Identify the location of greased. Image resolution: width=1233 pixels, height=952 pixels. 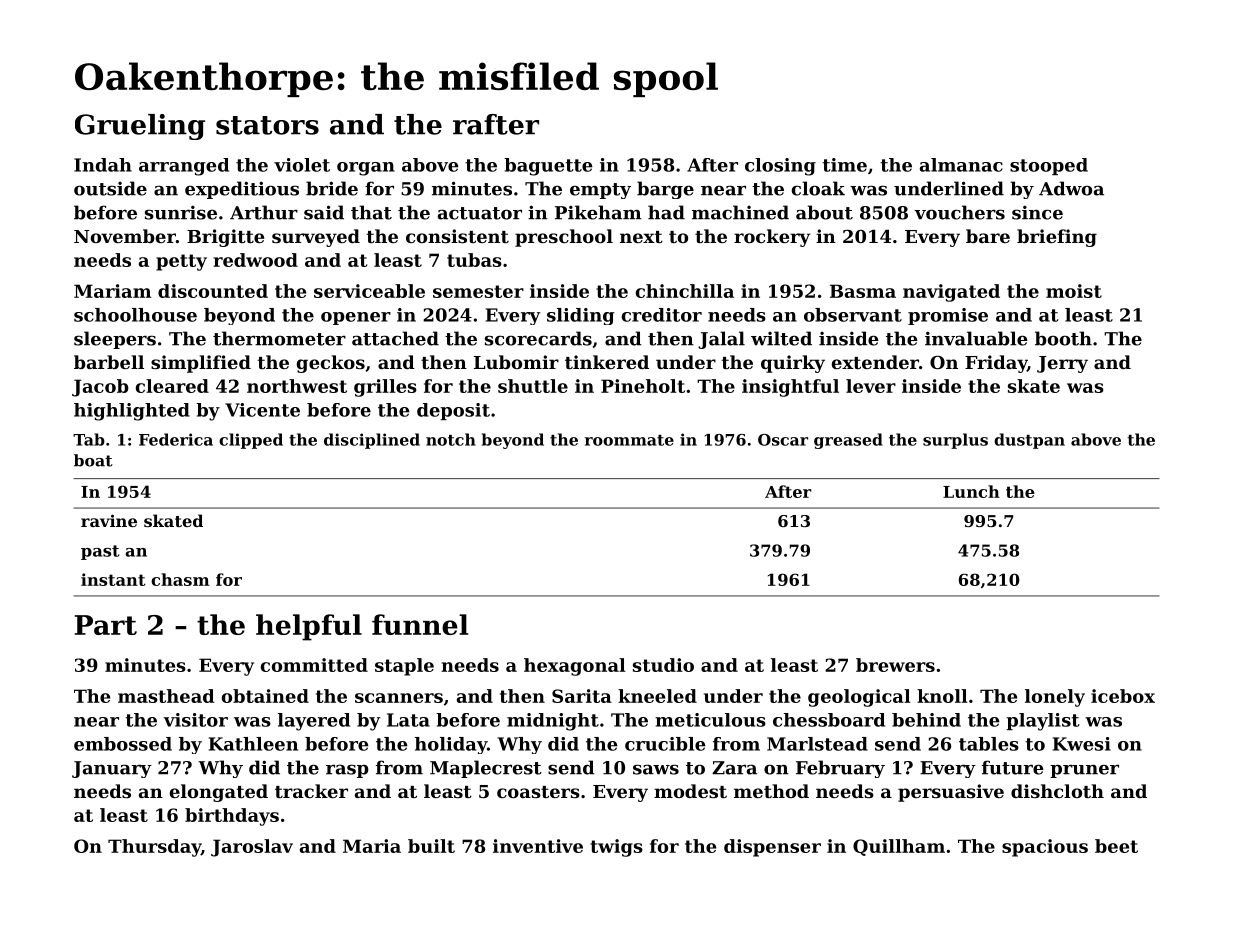
(848, 441).
